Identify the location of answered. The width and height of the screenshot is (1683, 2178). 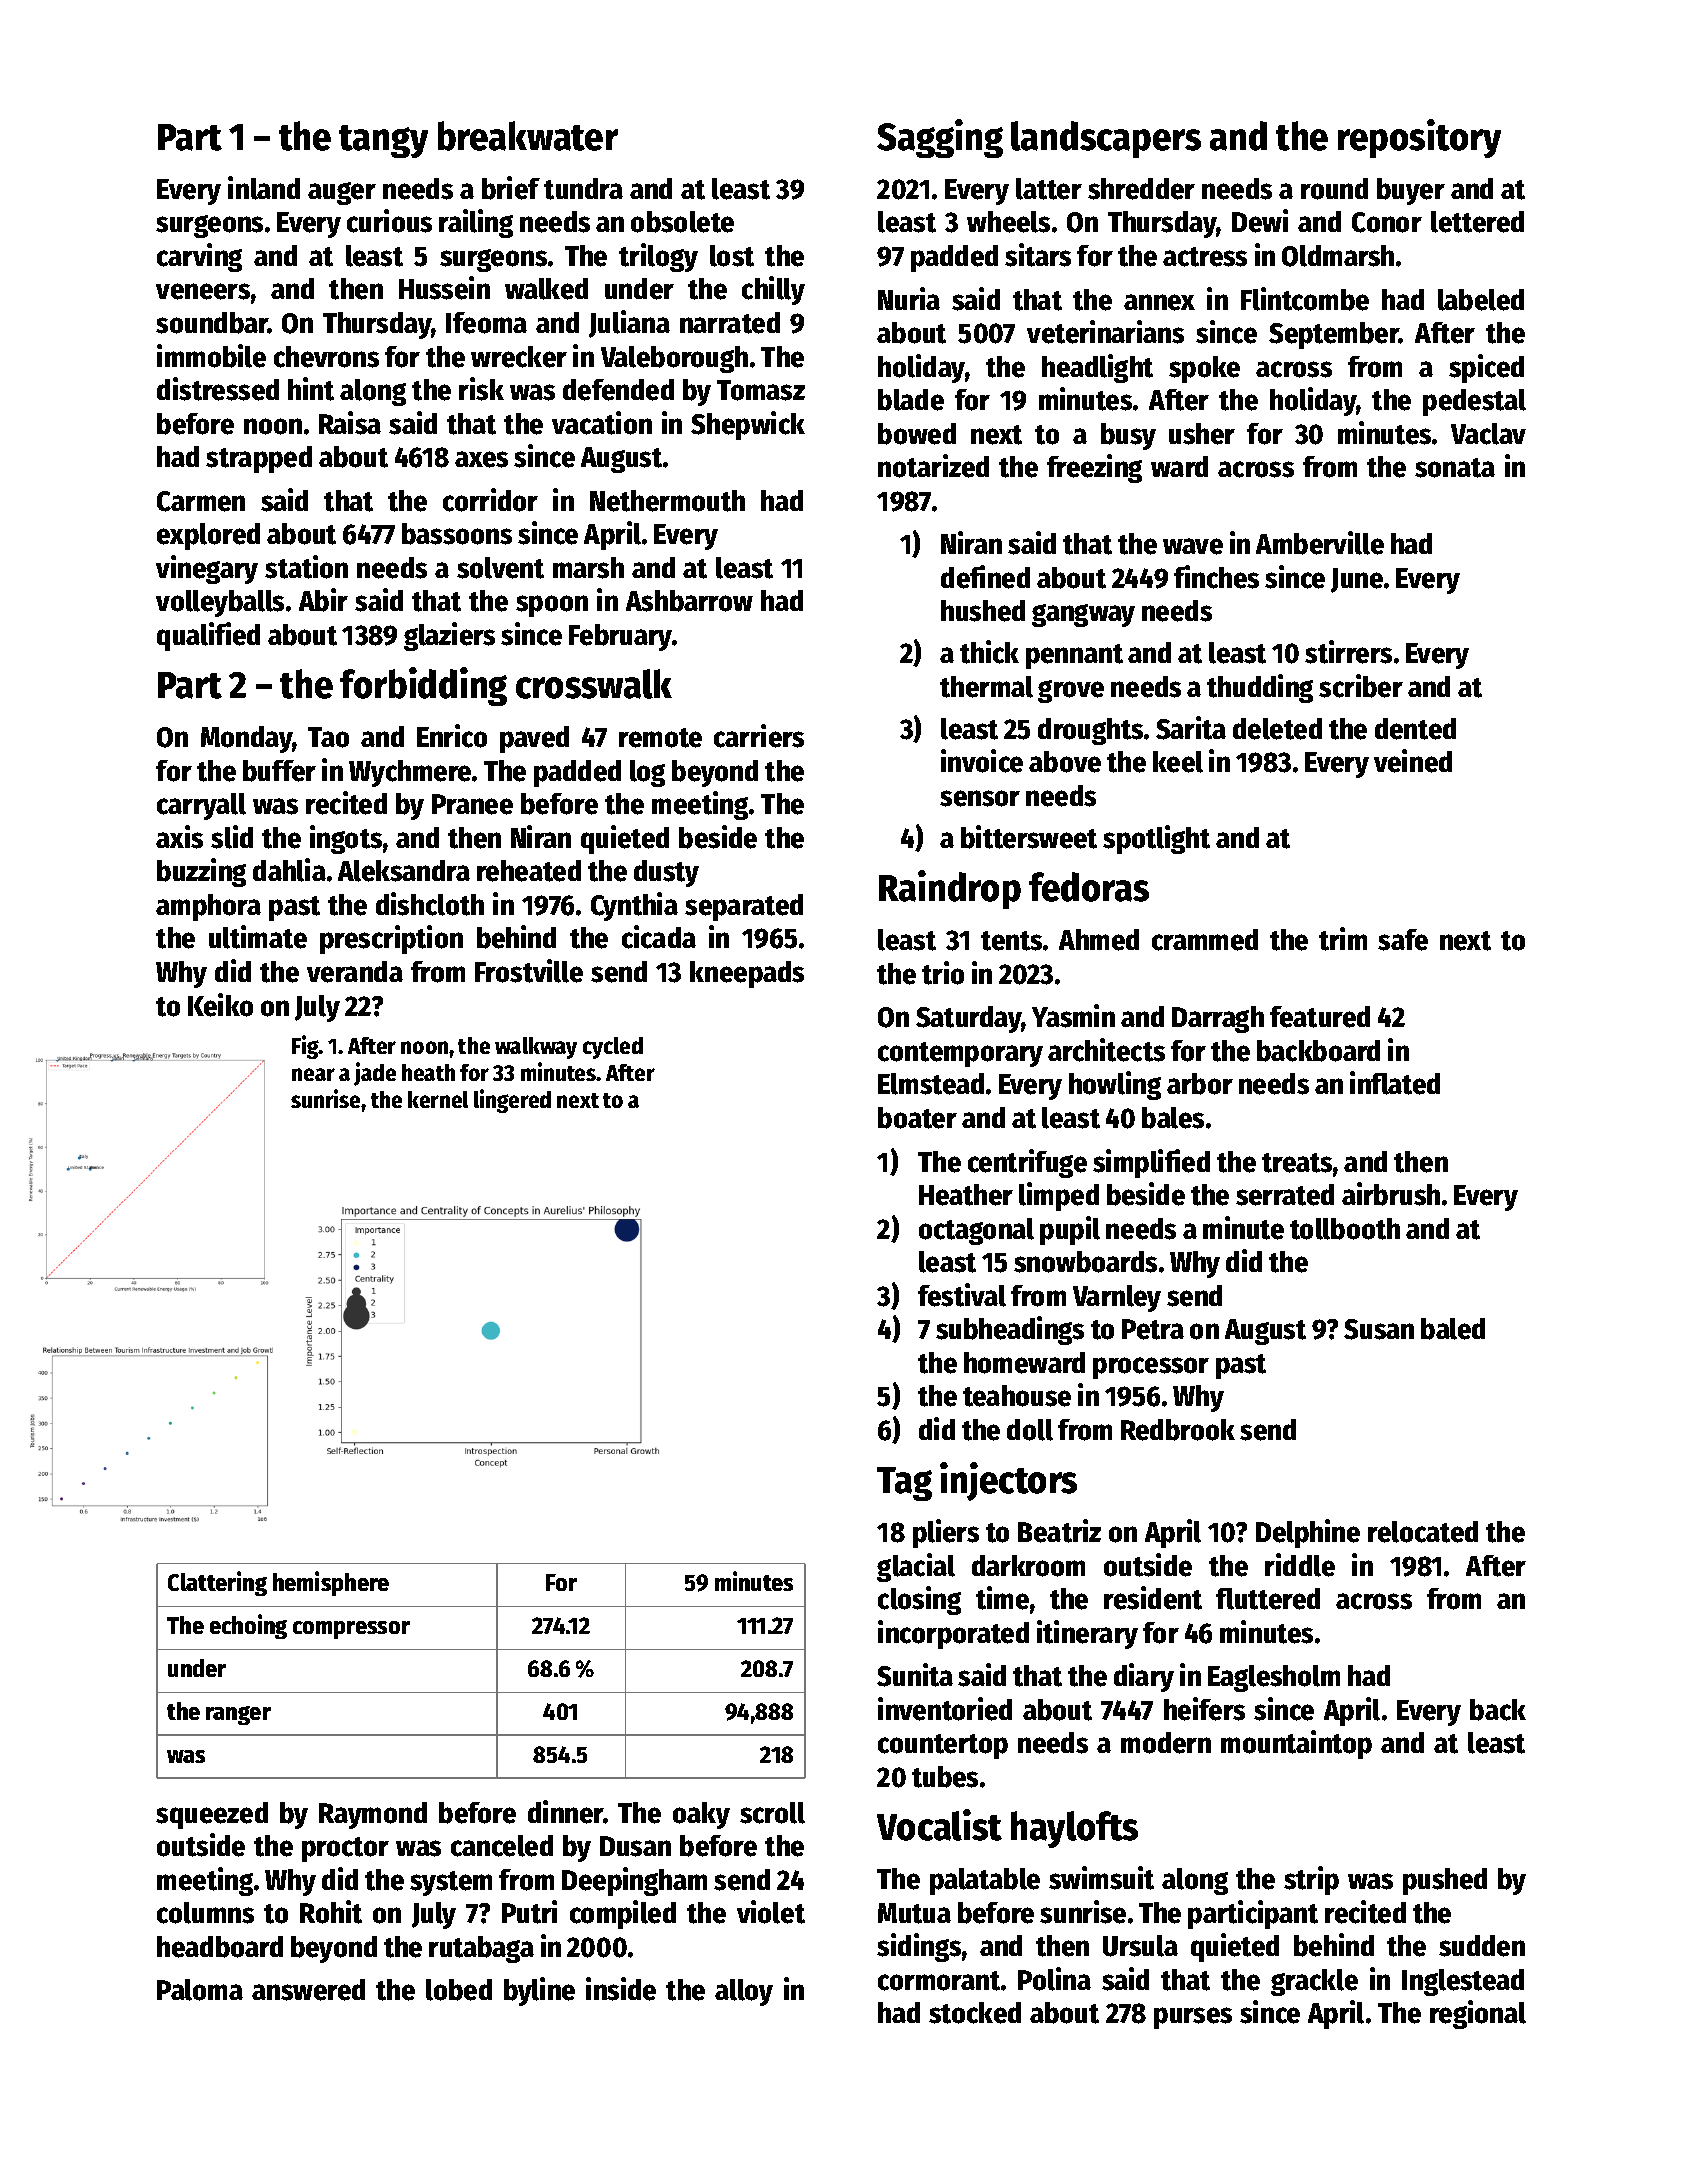
(308, 1990).
